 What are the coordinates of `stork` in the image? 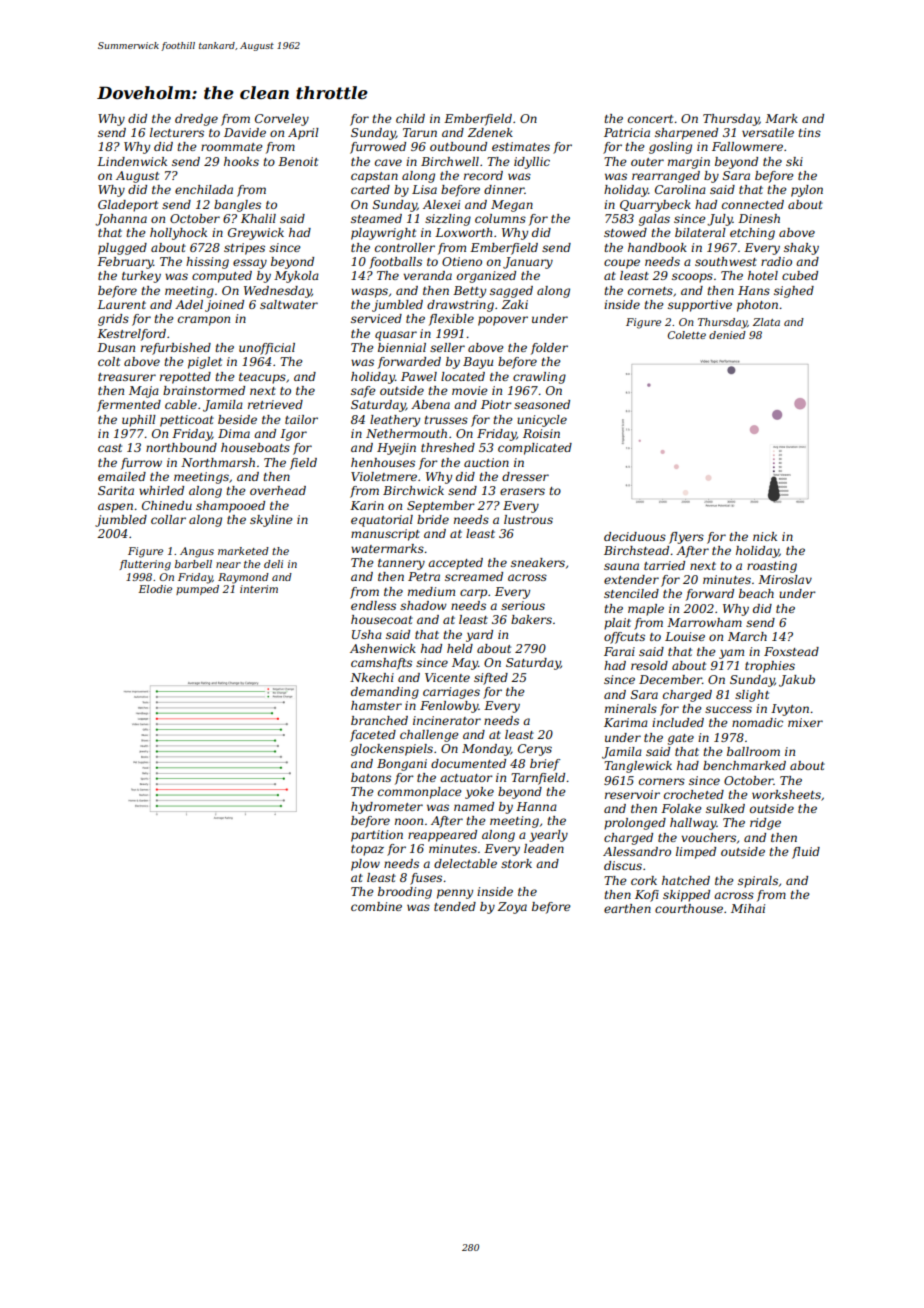 It's located at (516, 863).
